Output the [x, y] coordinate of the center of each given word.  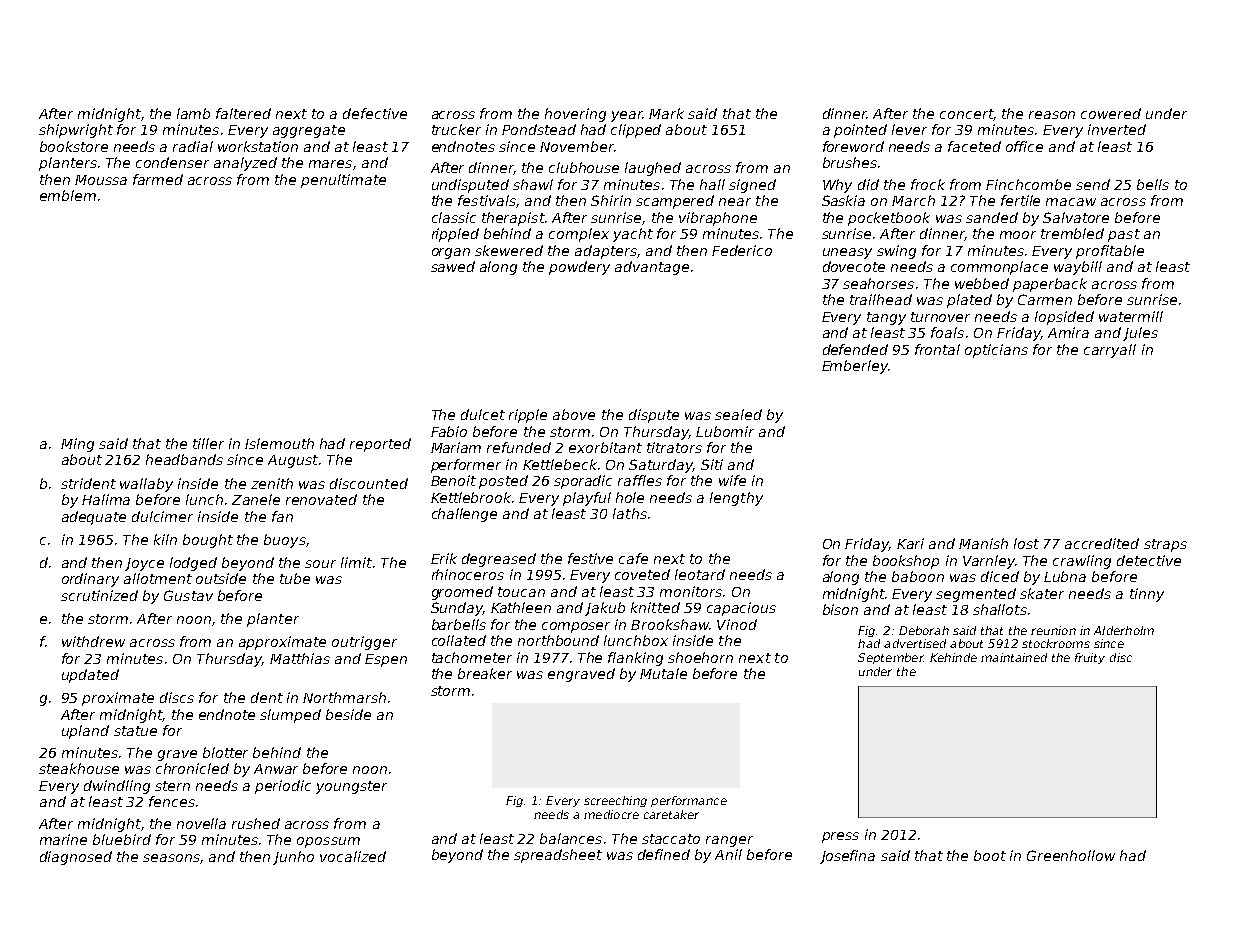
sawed [453, 266]
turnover [940, 317]
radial [193, 146]
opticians [996, 351]
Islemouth [279, 443]
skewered [509, 250]
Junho [293, 858]
